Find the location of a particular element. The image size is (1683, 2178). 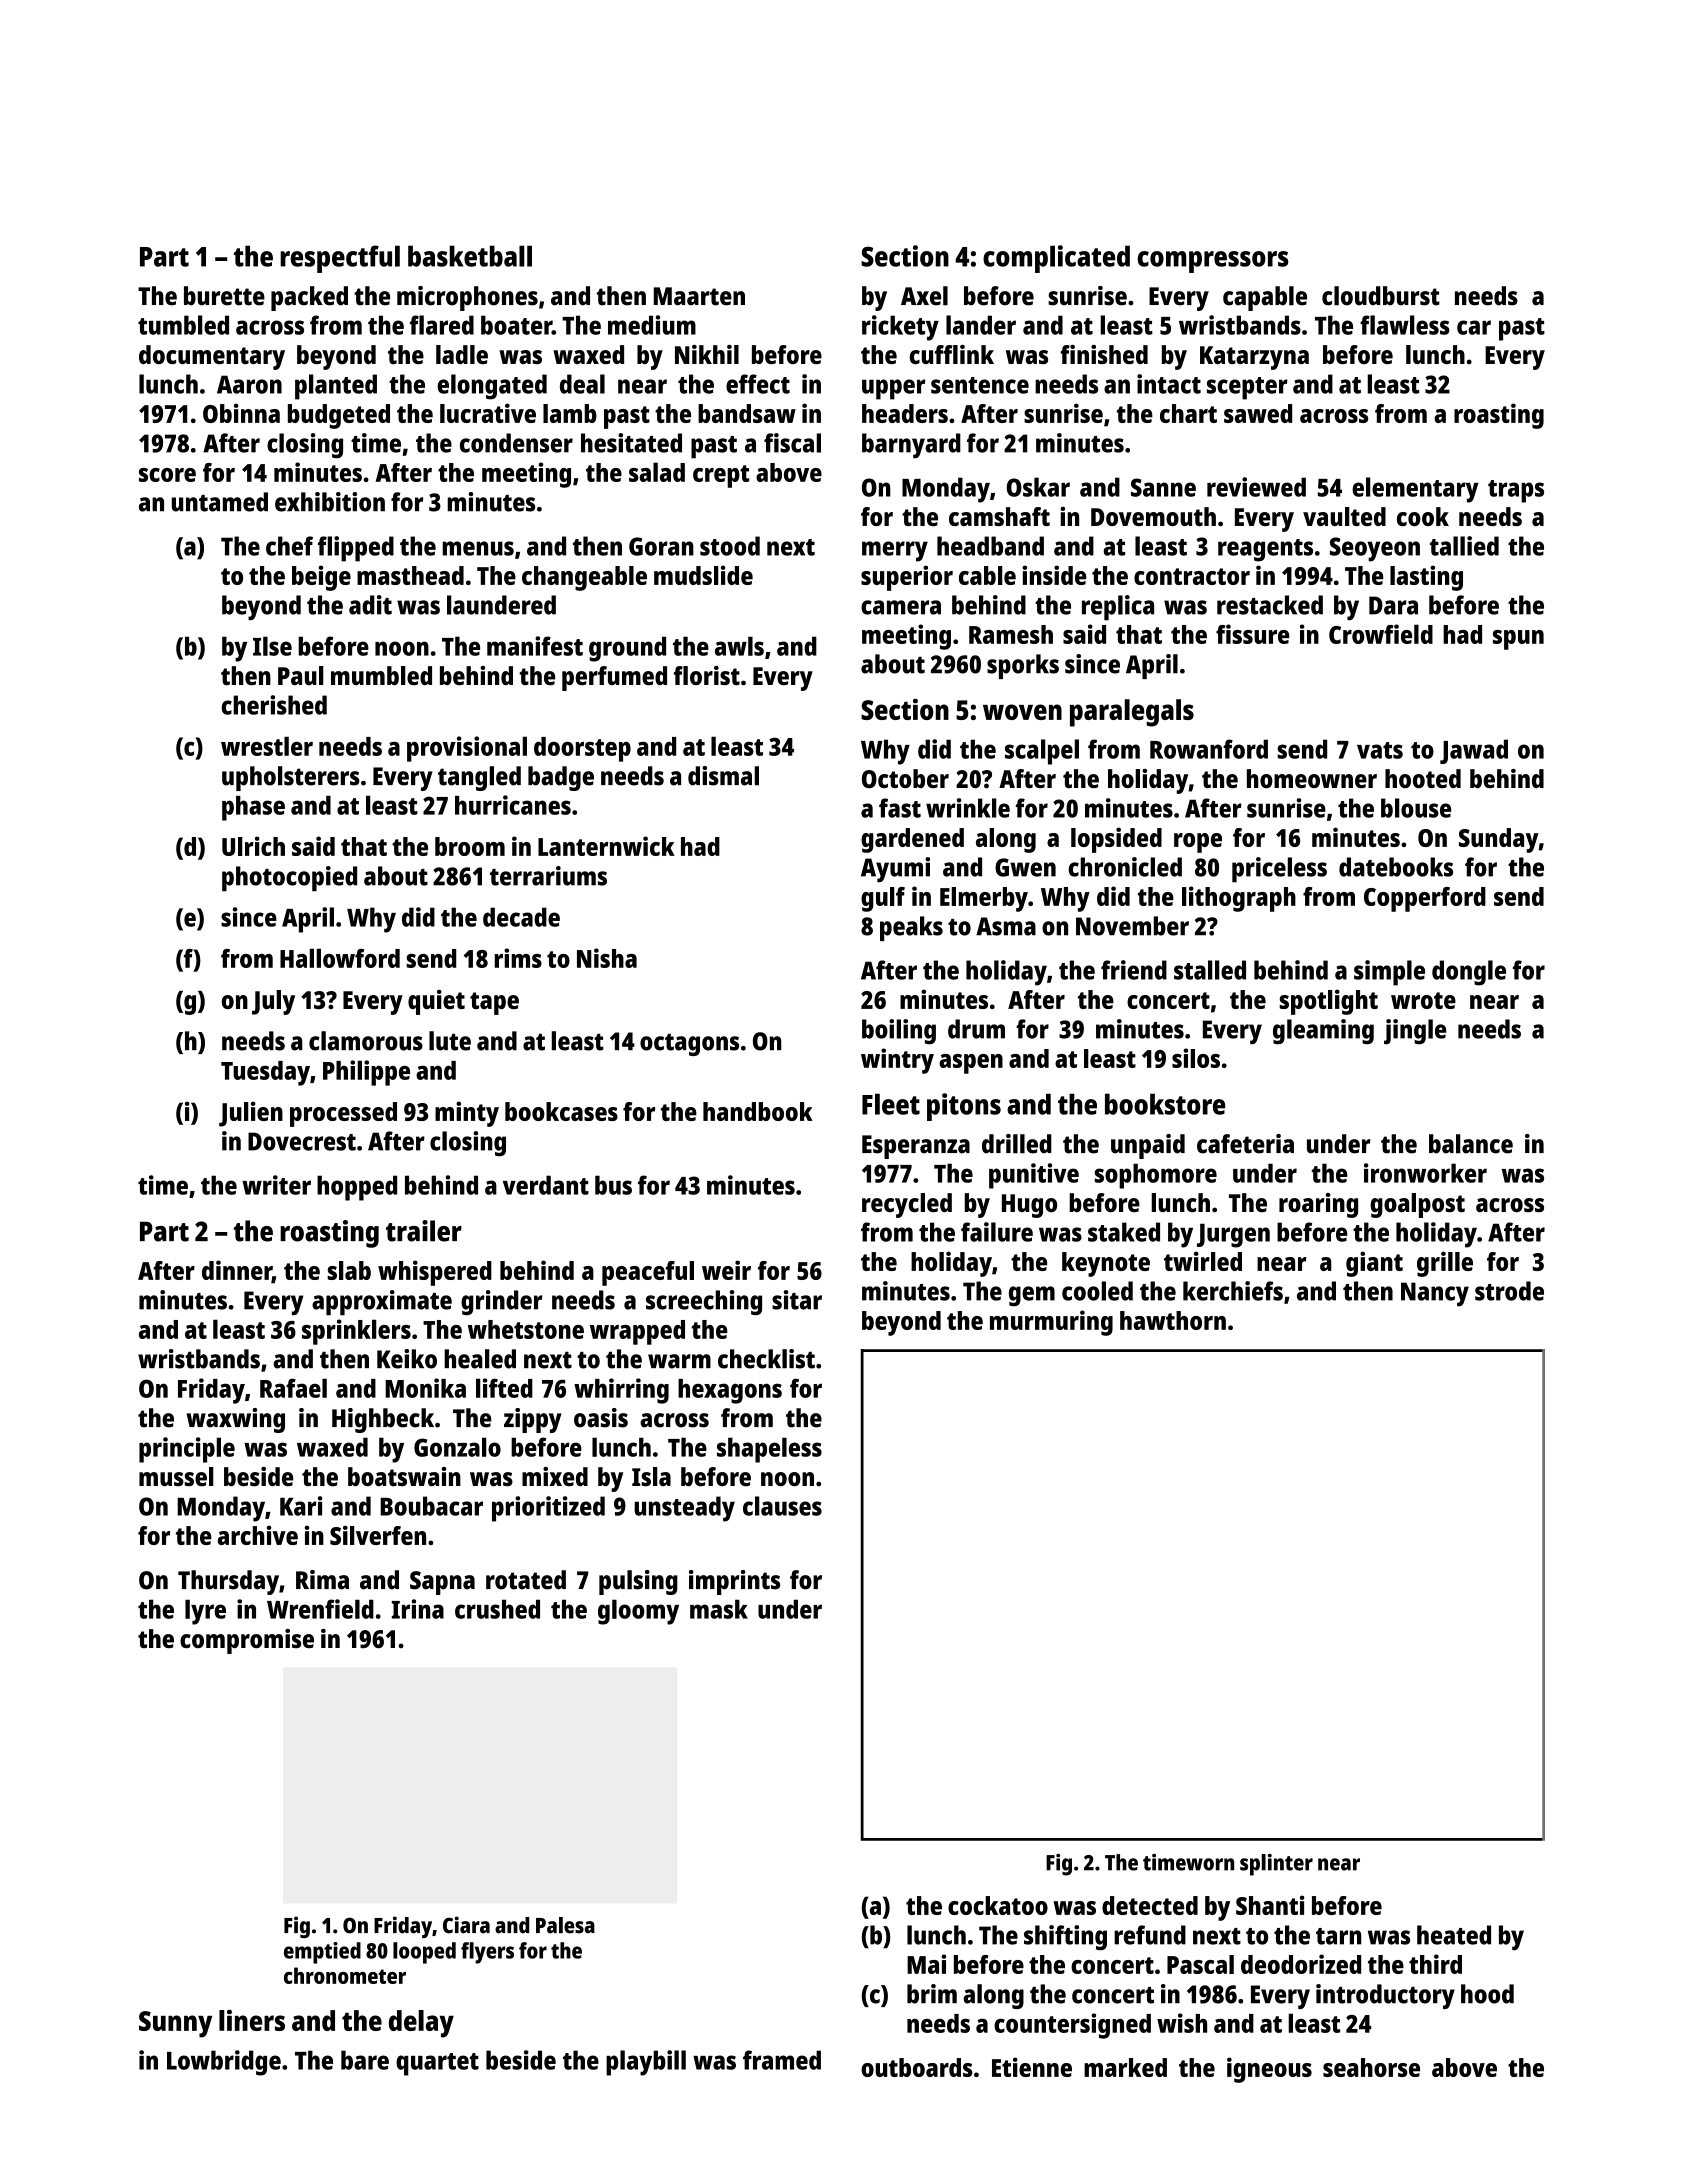

outboards is located at coordinates (917, 2067).
